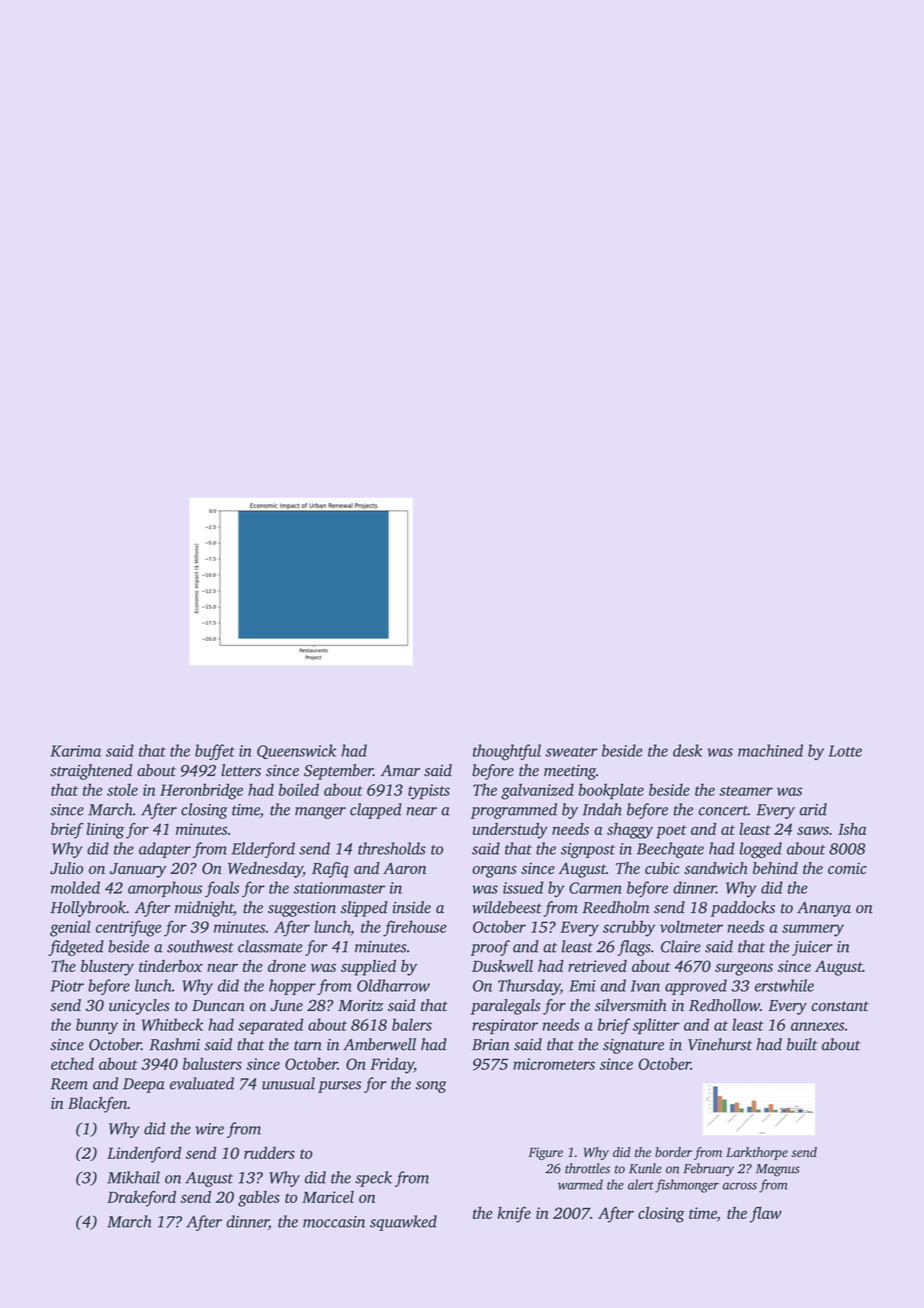 This screenshot has height=1308, width=924. I want to click on squawked, so click(403, 1223).
